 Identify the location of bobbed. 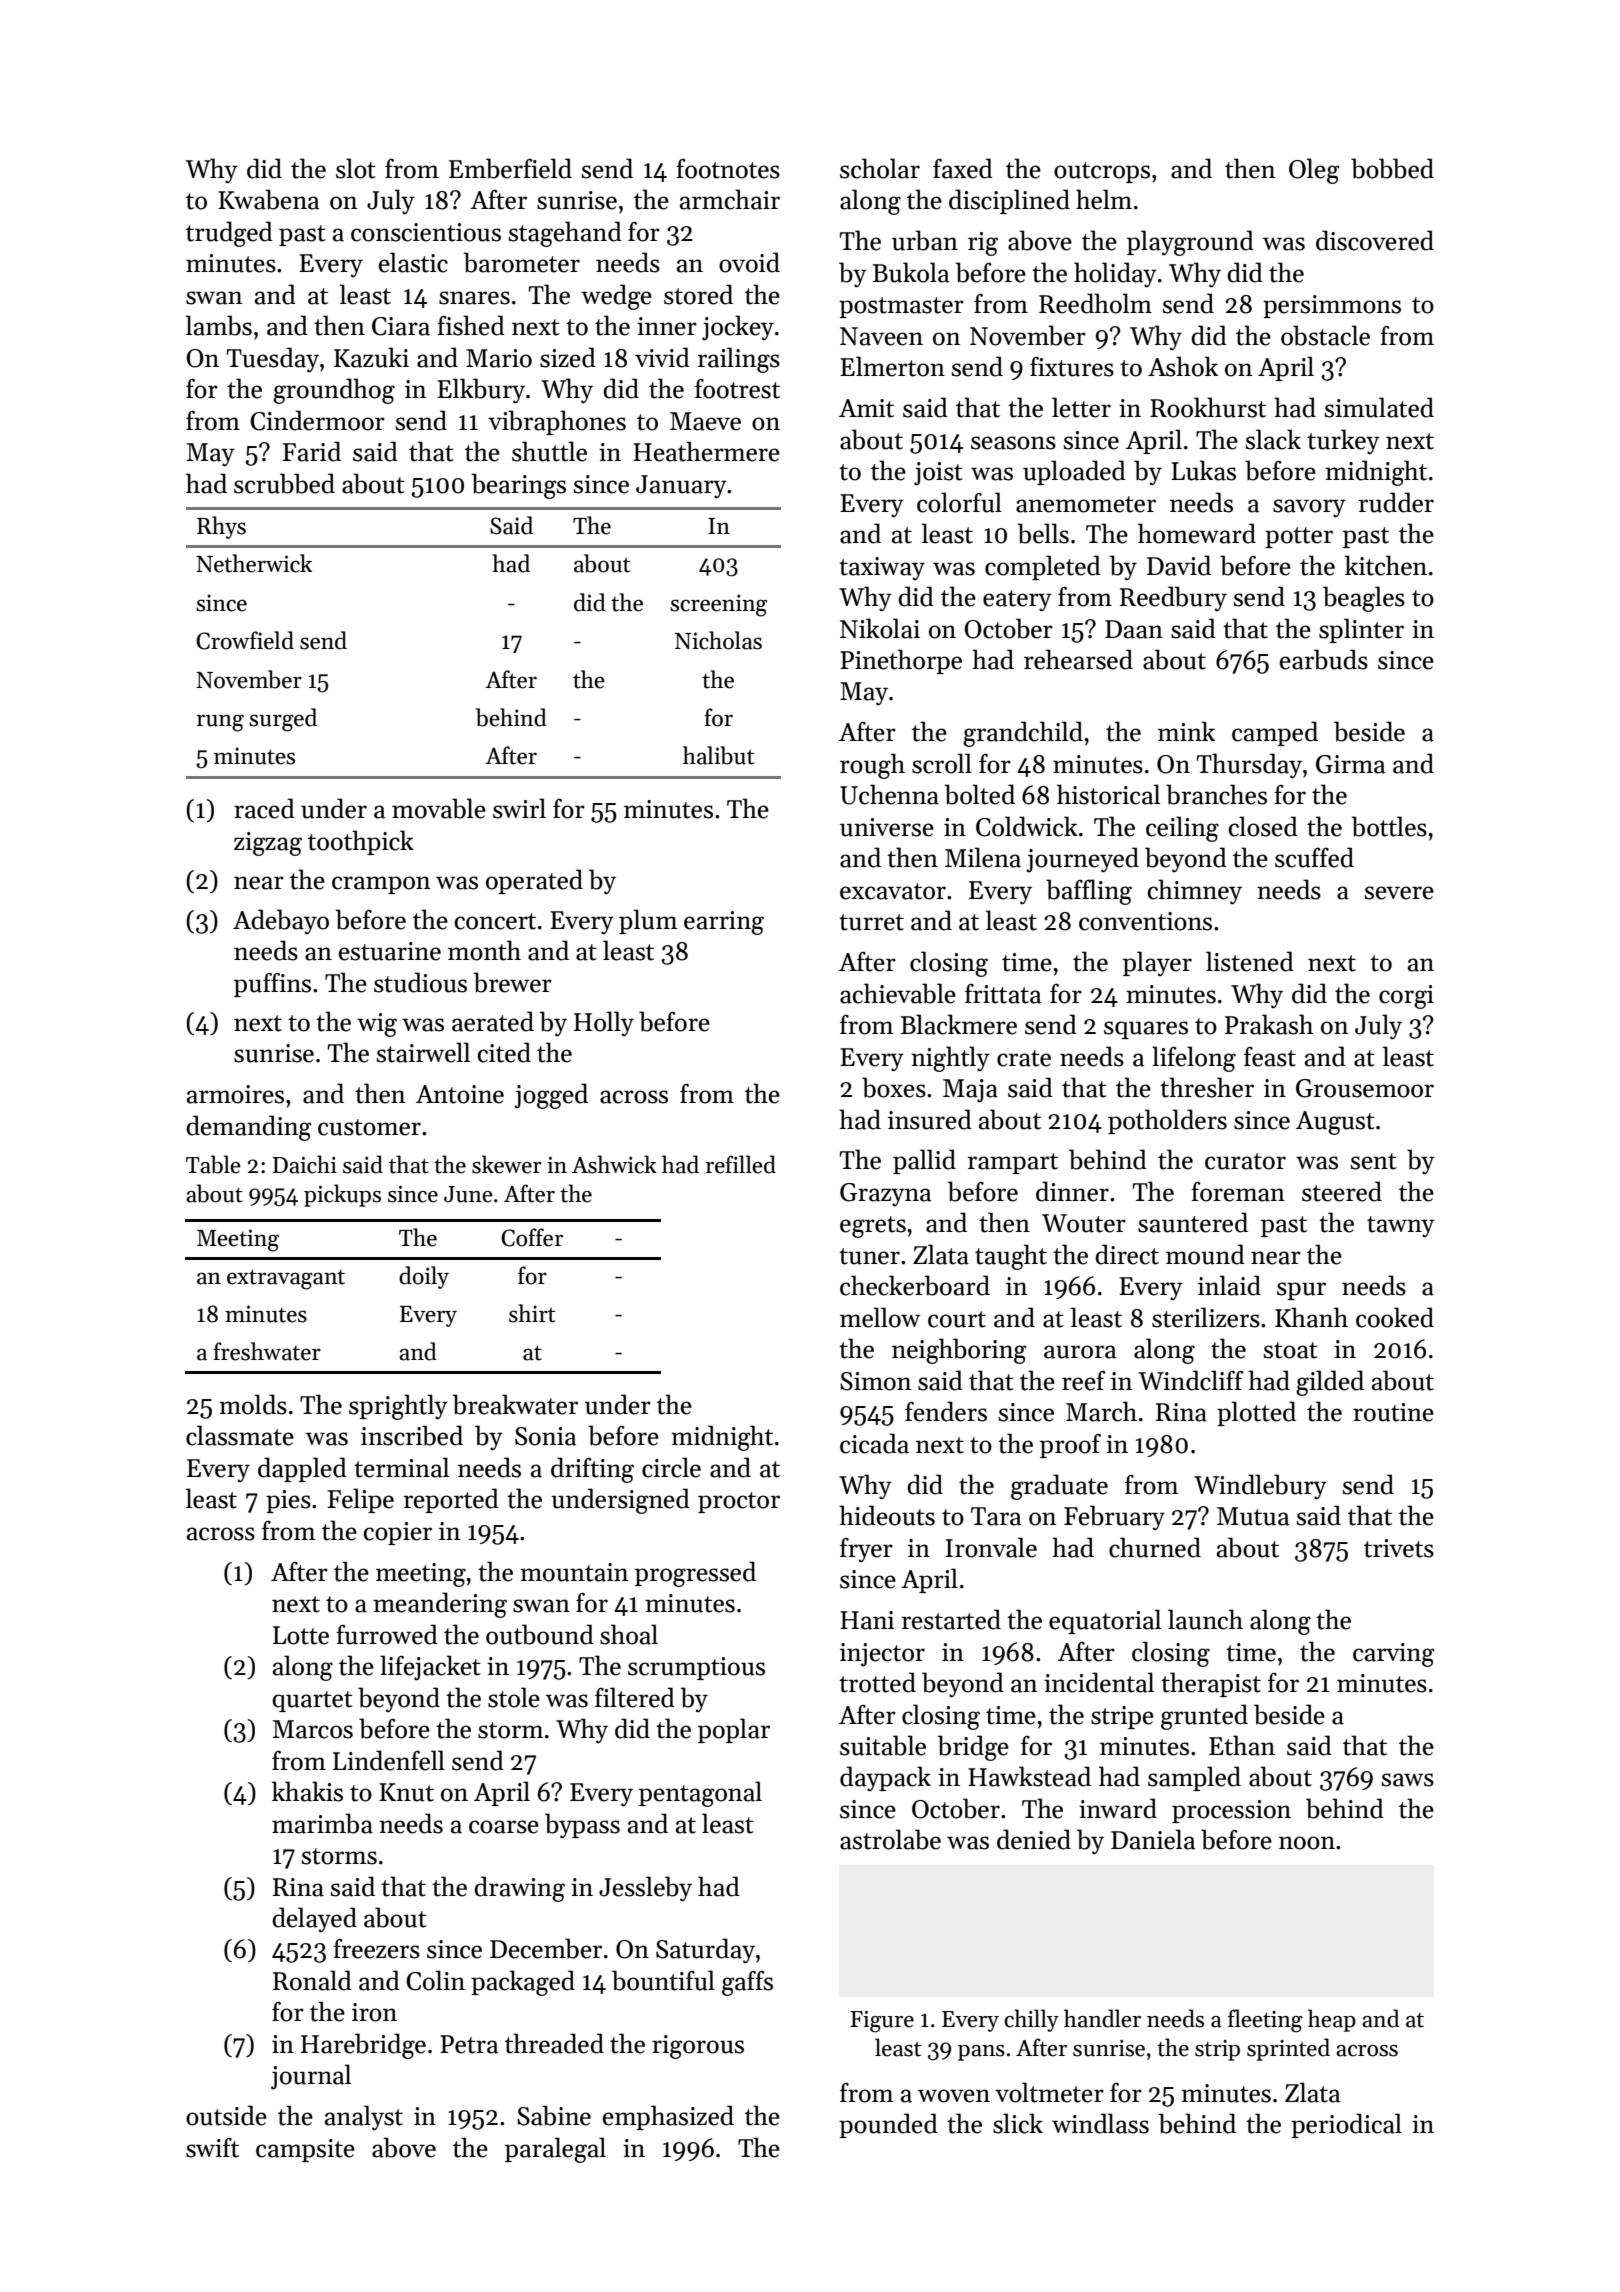
(1392, 168).
